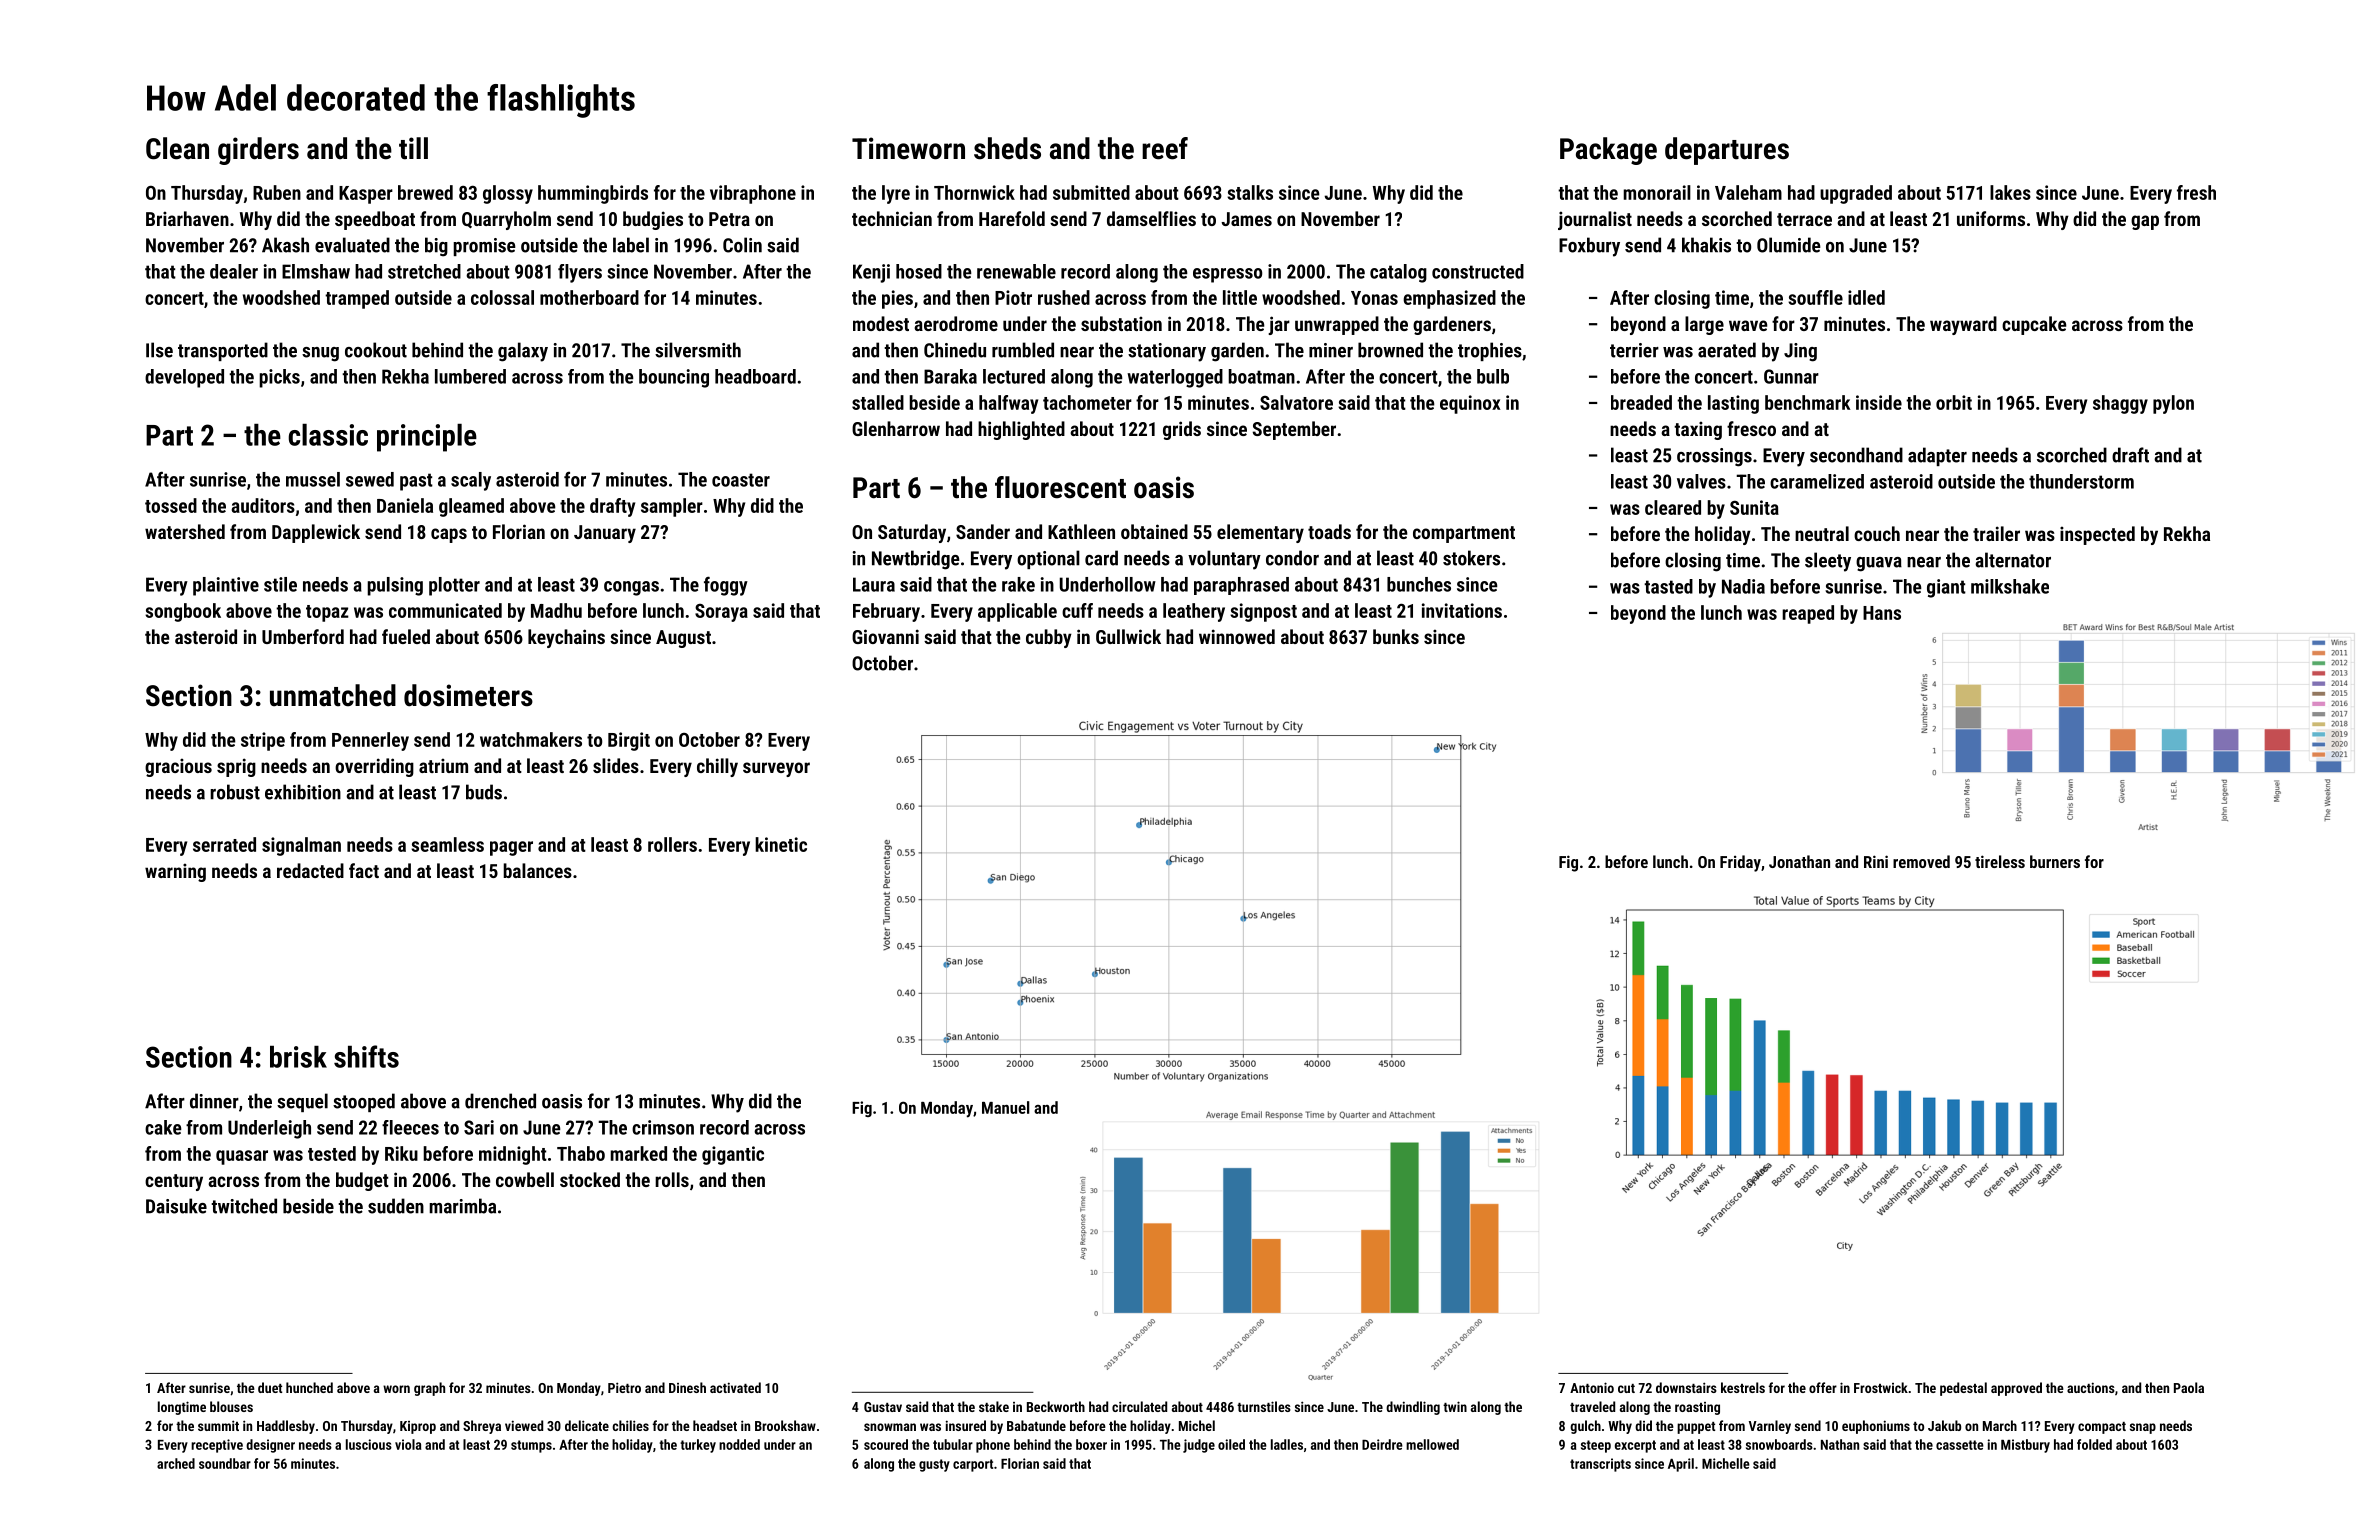 Image resolution: width=2380 pixels, height=1540 pixels. Describe the element at coordinates (1021, 430) in the screenshot. I see `highlighted` at that location.
